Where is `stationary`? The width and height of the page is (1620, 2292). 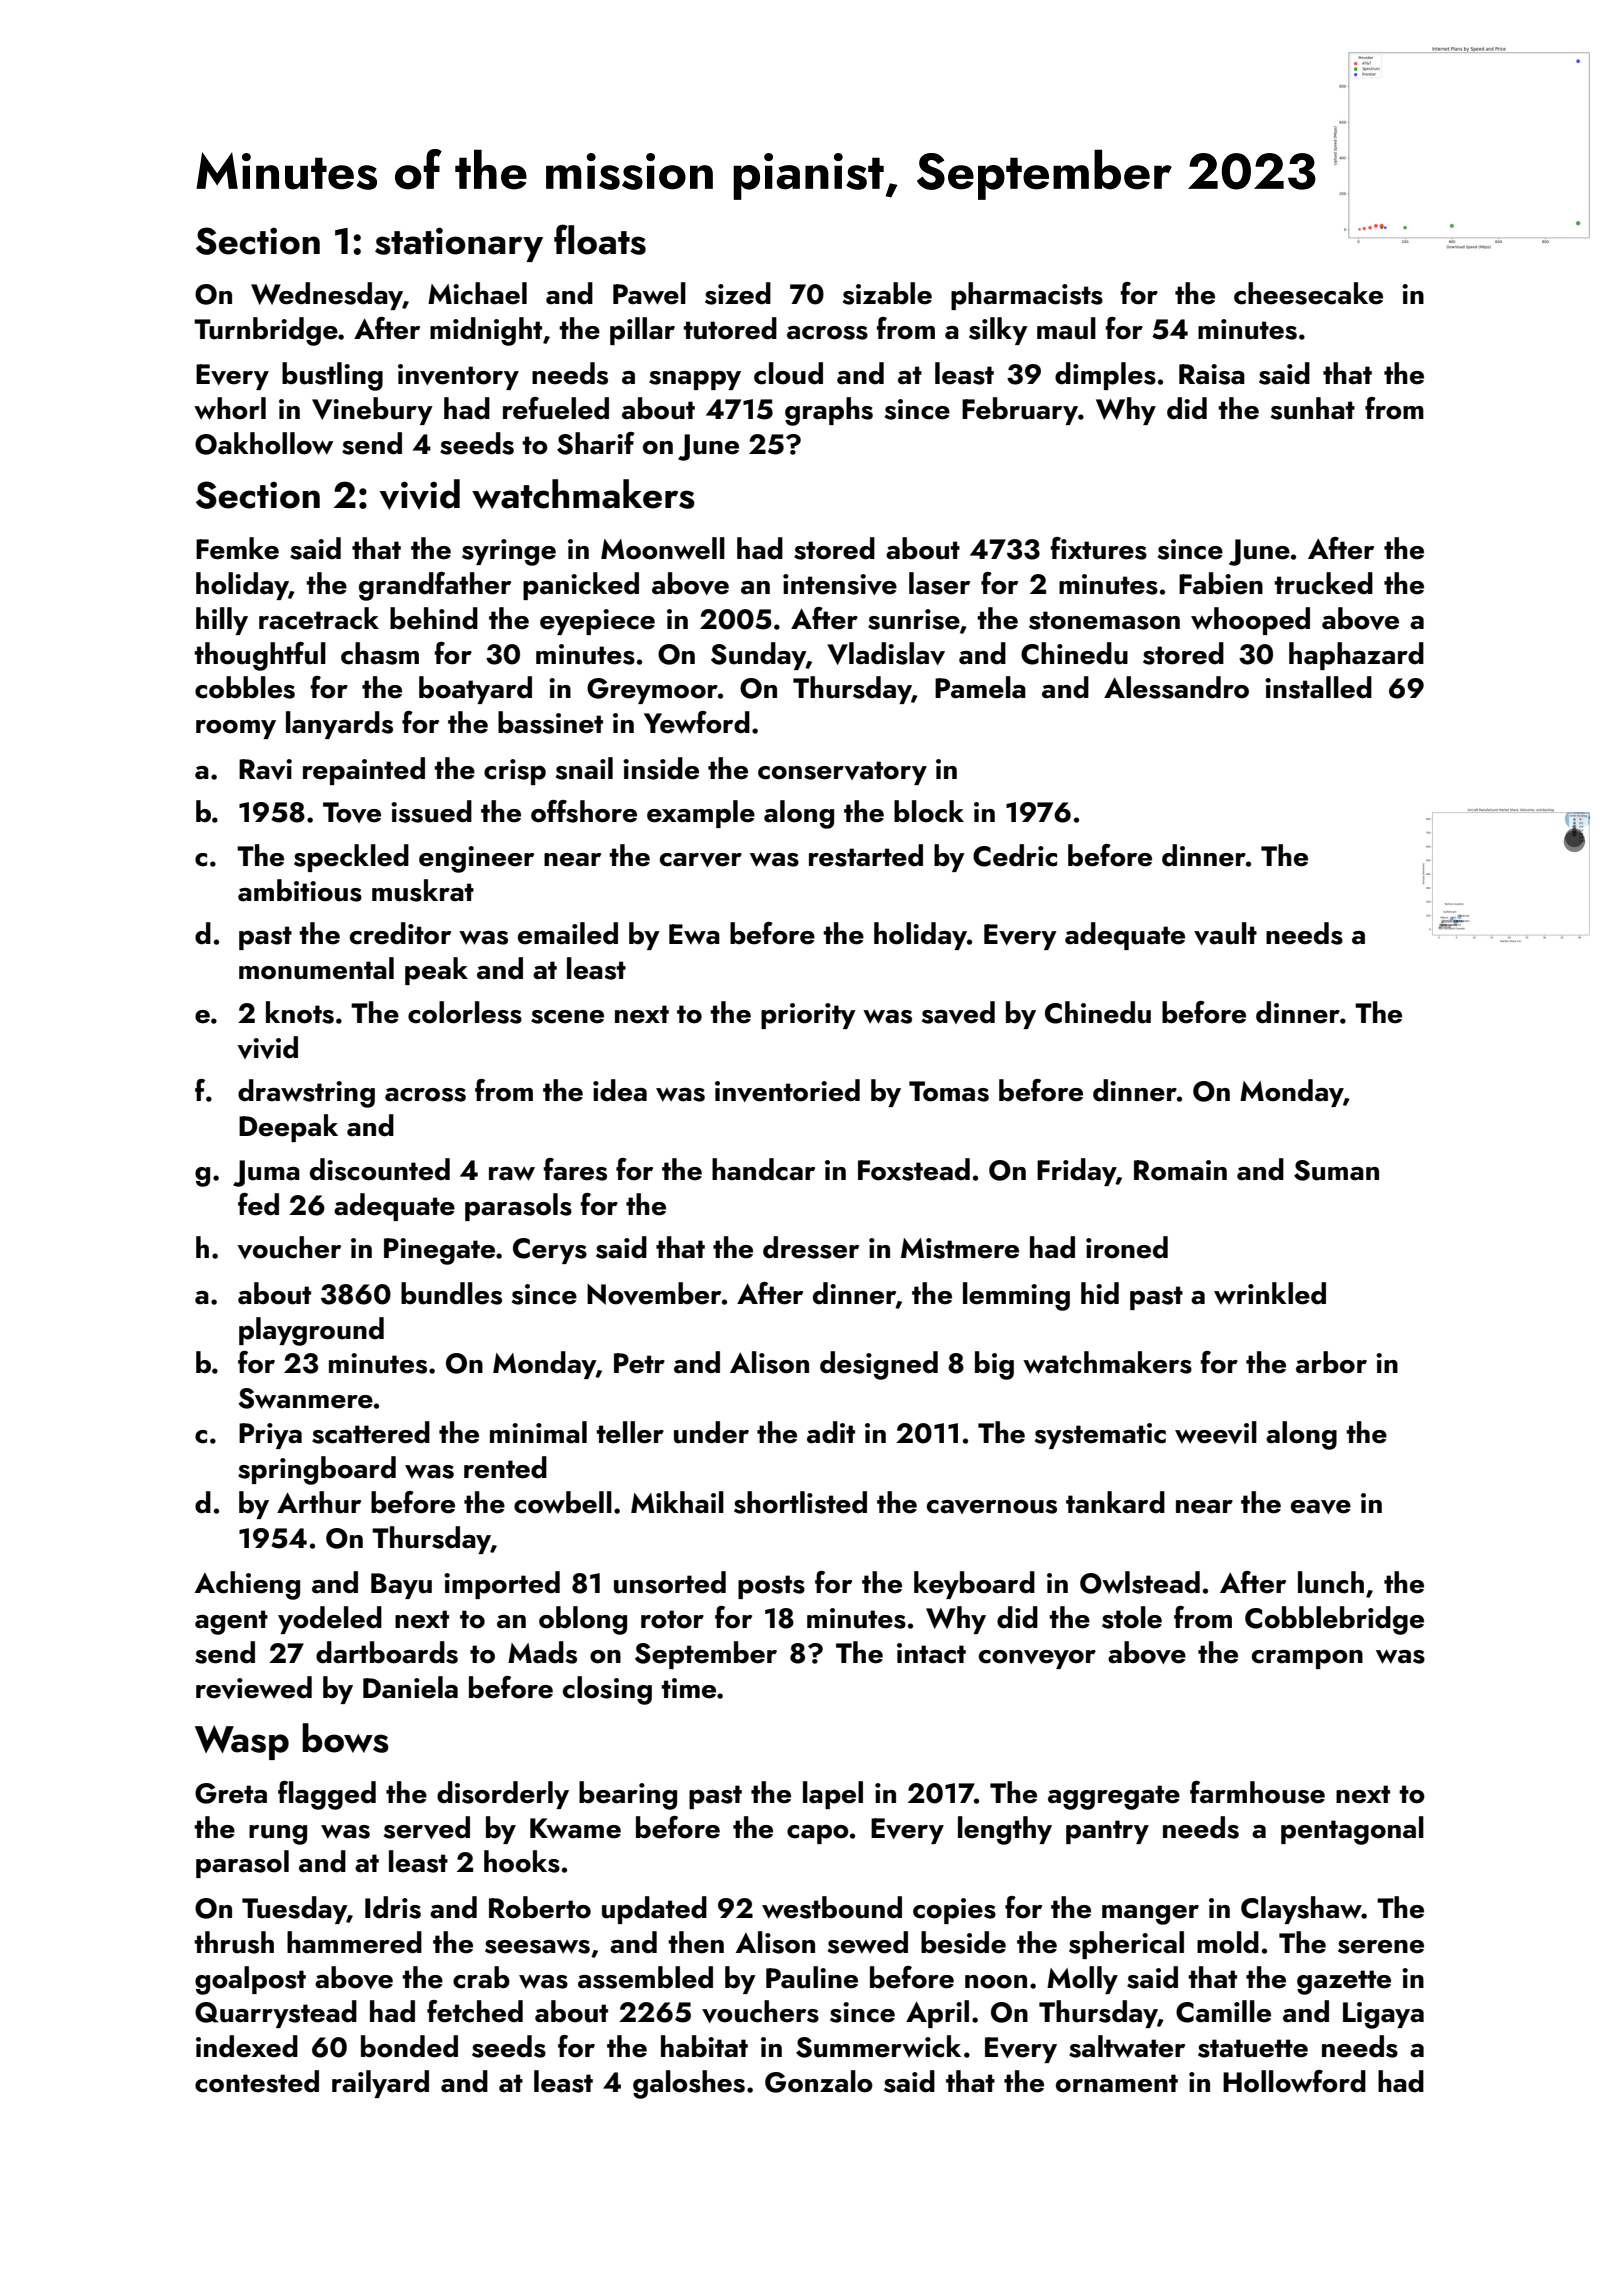 stationary is located at coordinates (459, 244).
